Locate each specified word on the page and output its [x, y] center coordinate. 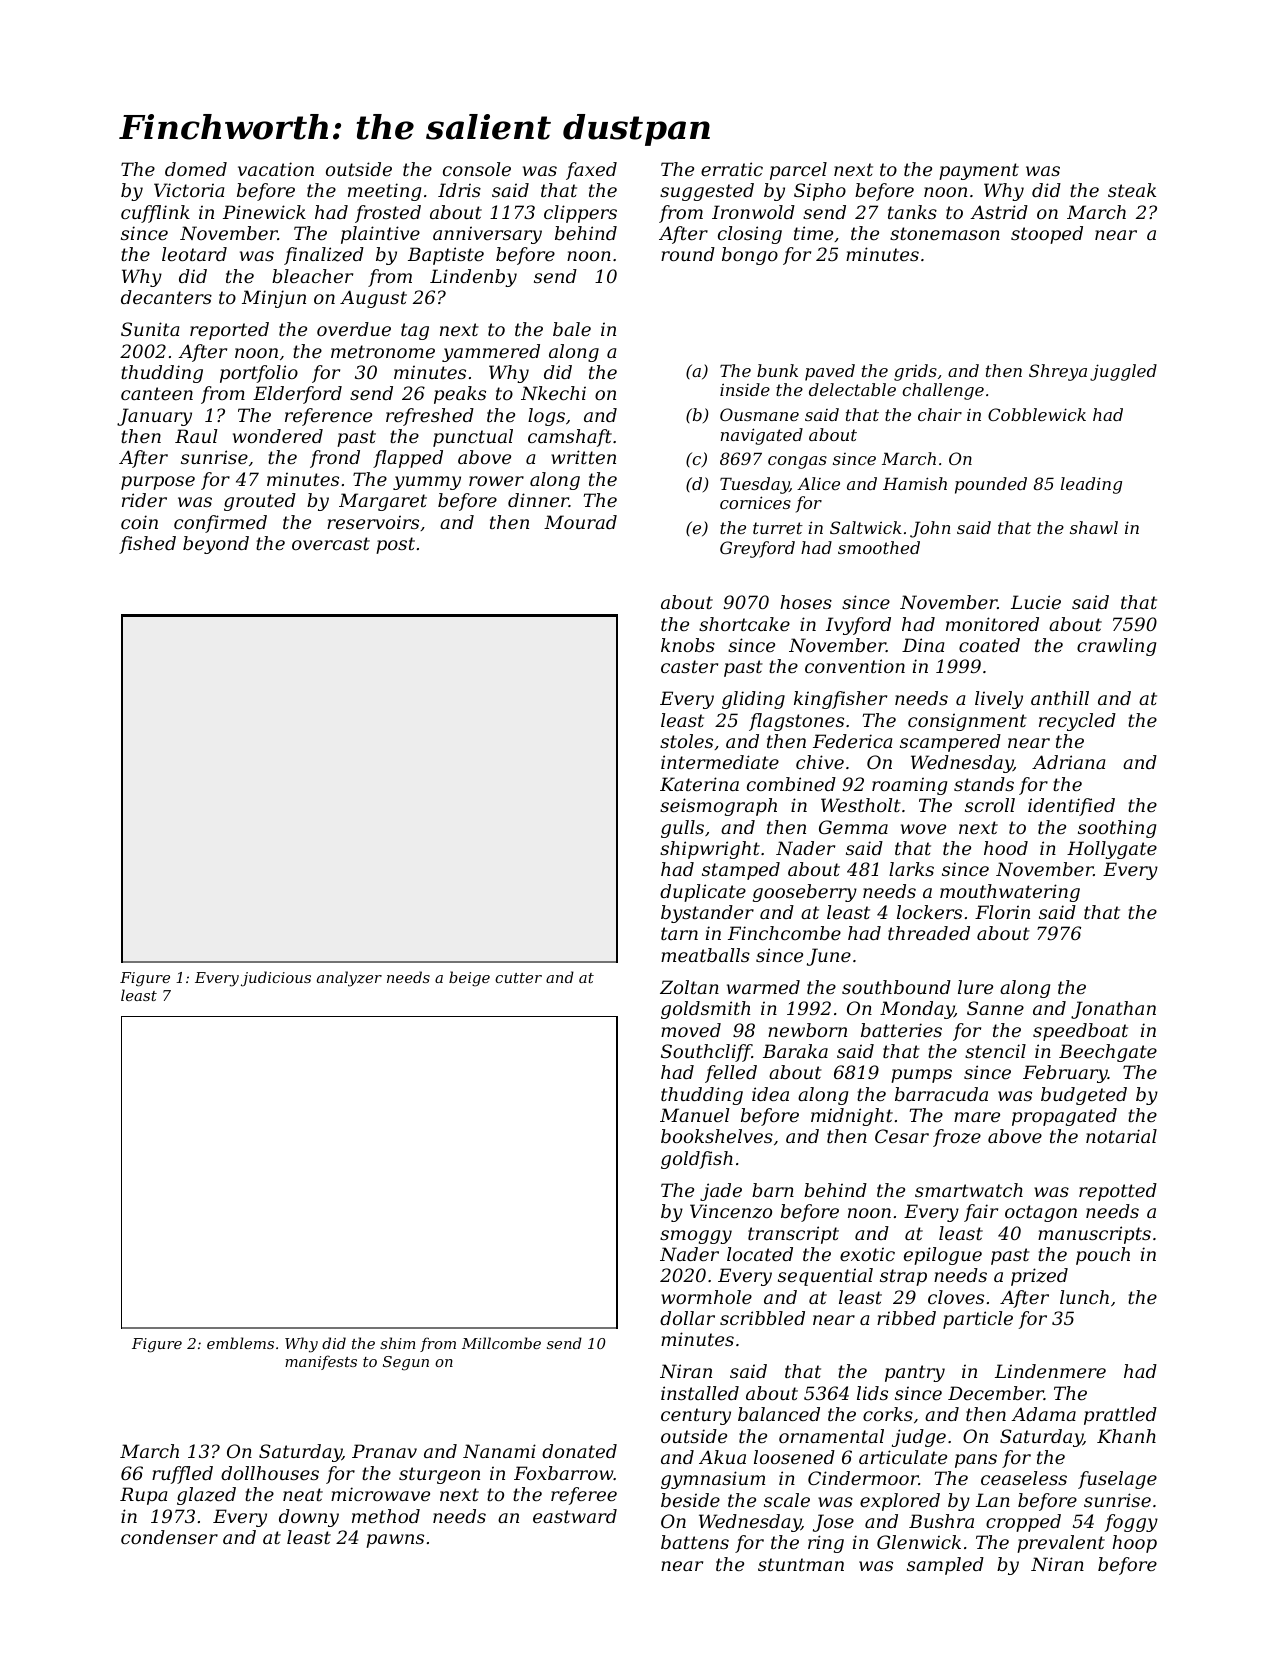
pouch [1103, 1256]
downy [309, 1518]
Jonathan [1113, 1010]
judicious [276, 979]
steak [1132, 190]
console [477, 169]
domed [196, 169]
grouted [260, 502]
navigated [762, 436]
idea [770, 1094]
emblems [240, 1343]
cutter [518, 978]
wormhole [706, 1297]
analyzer [349, 979]
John [930, 529]
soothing [1117, 829]
